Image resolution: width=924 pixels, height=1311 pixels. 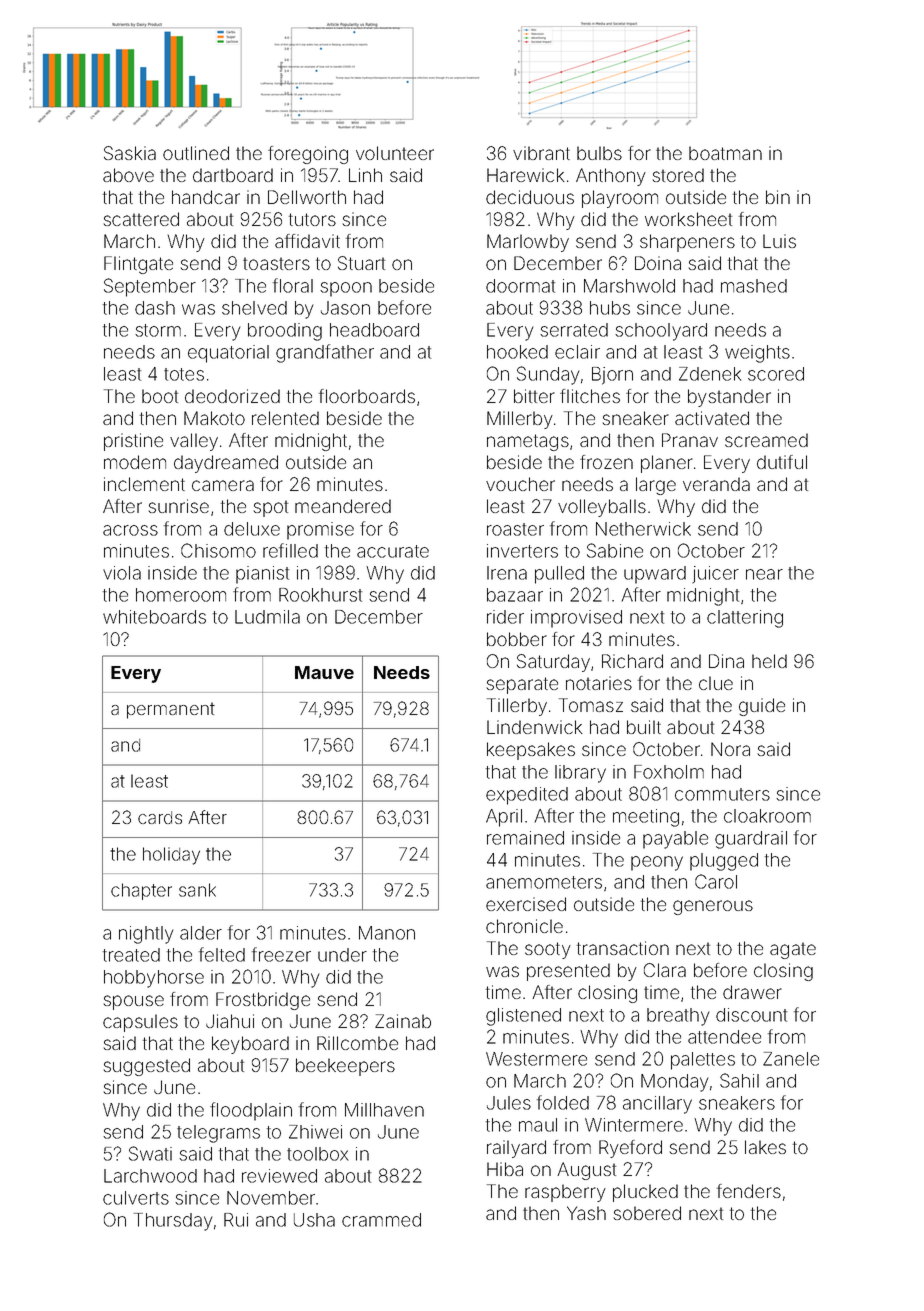 What do you see at coordinates (655, 575) in the image?
I see `upward` at bounding box center [655, 575].
